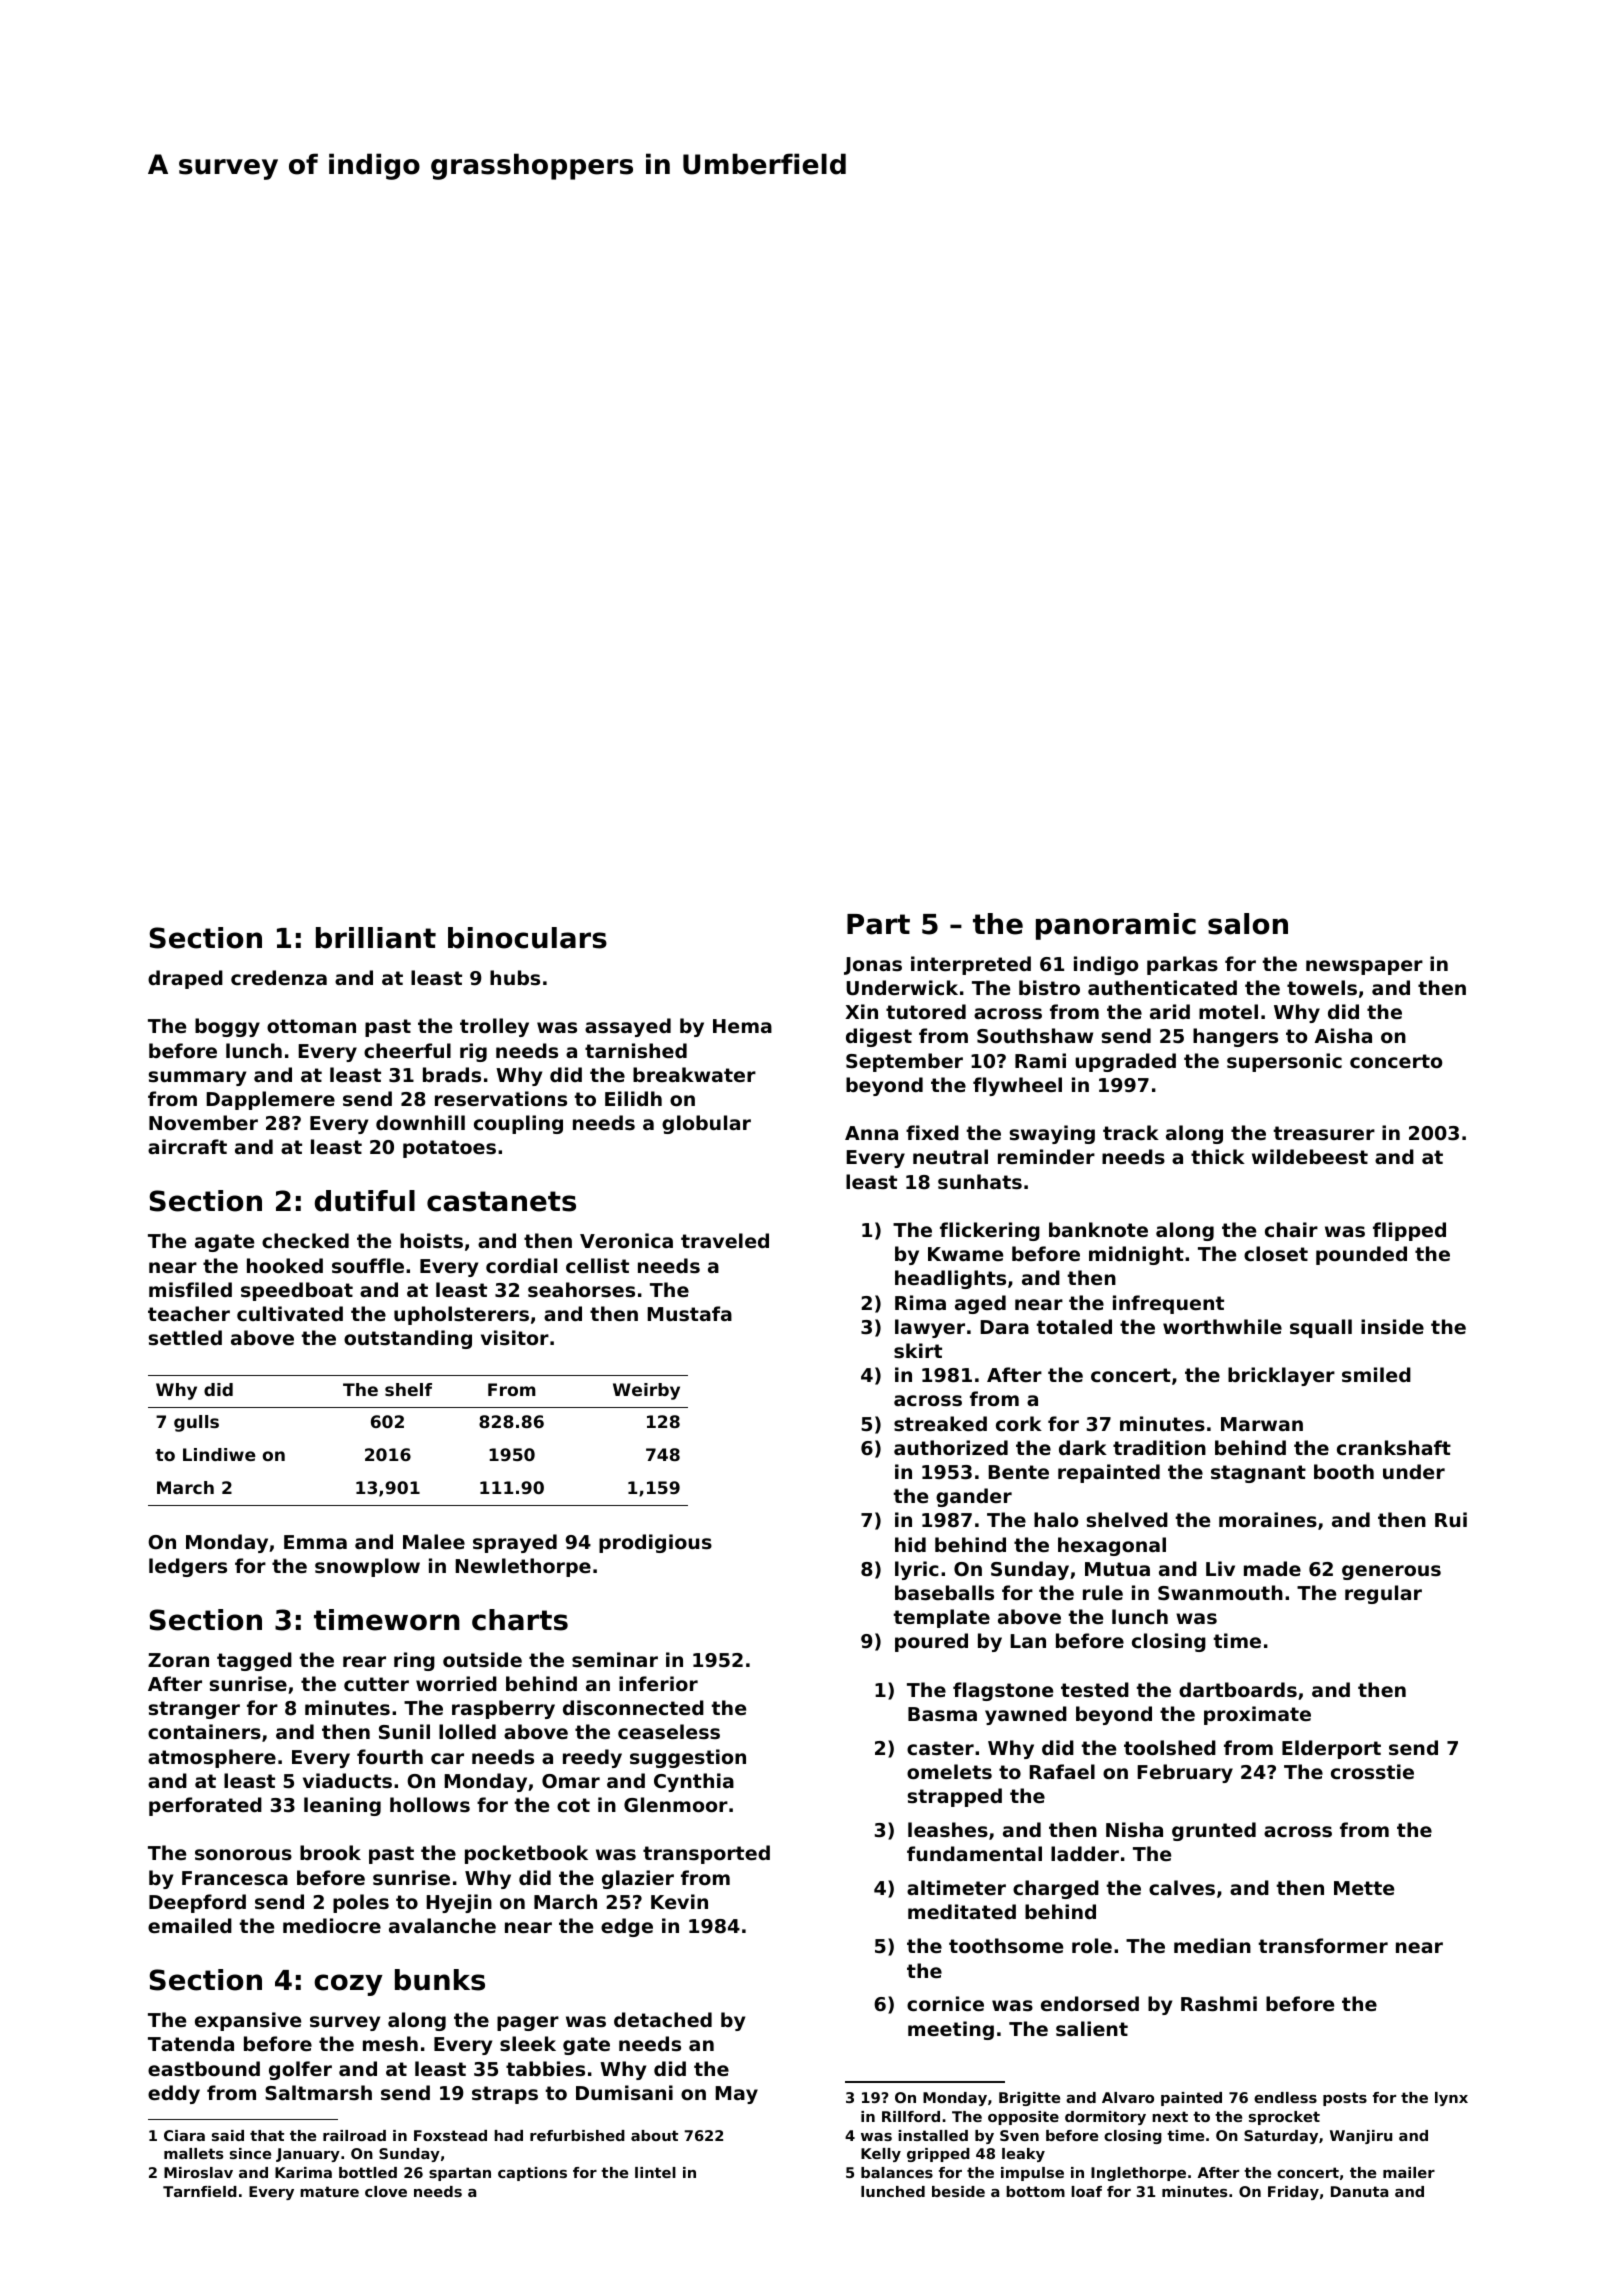 Image resolution: width=1620 pixels, height=2292 pixels. I want to click on mediocre, so click(332, 1925).
